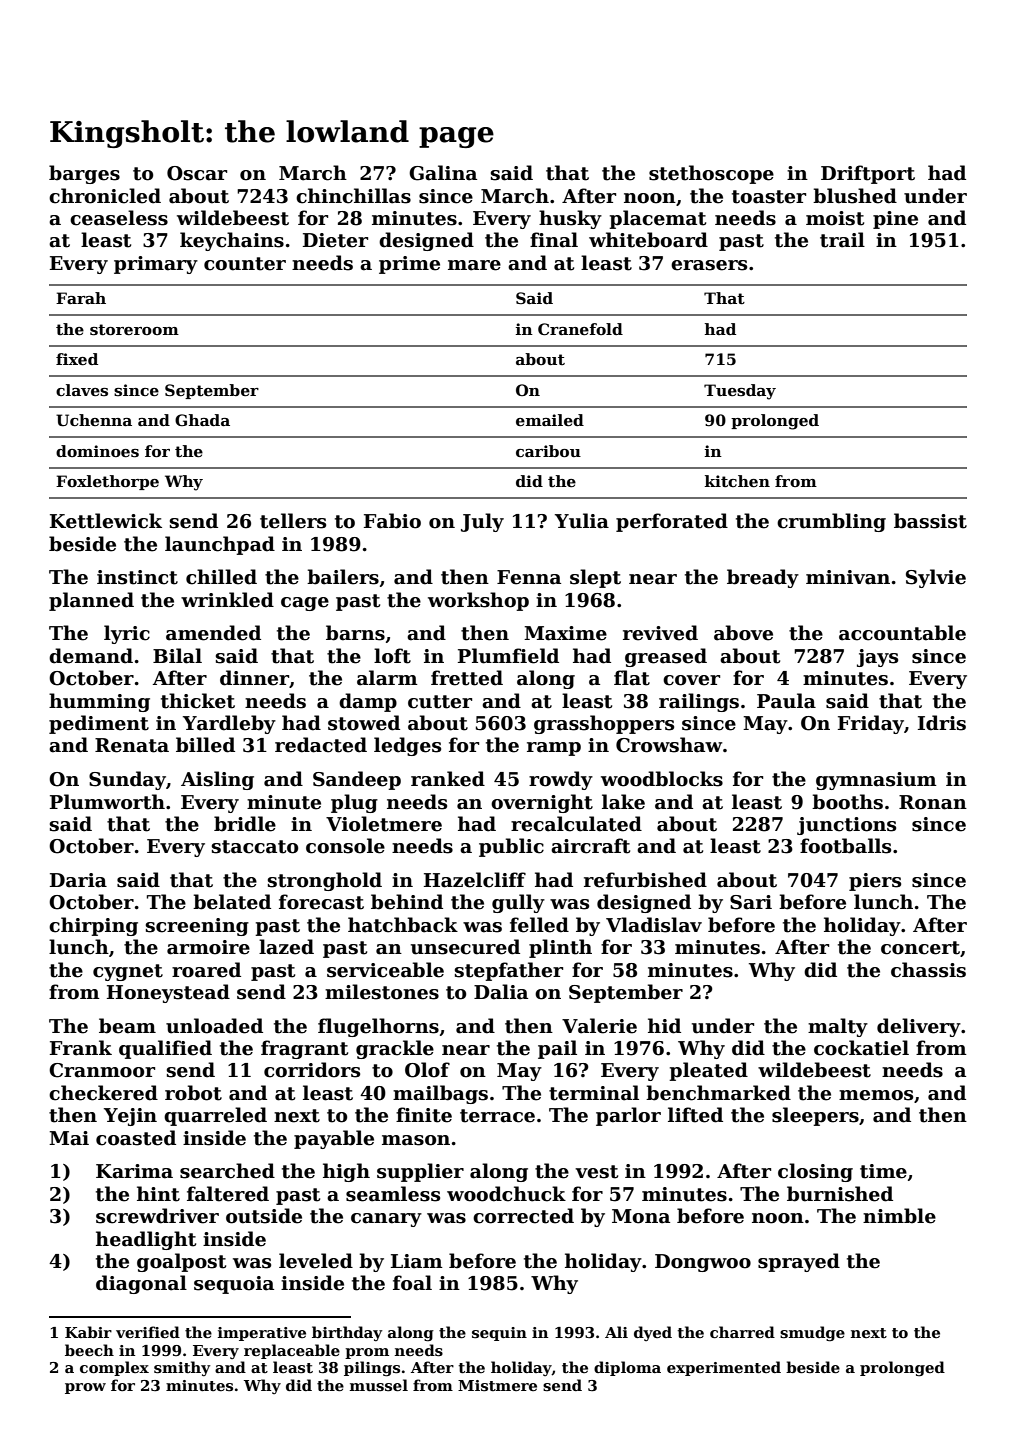 The width and height of the document is (1016, 1443). I want to click on grackle, so click(395, 1049).
